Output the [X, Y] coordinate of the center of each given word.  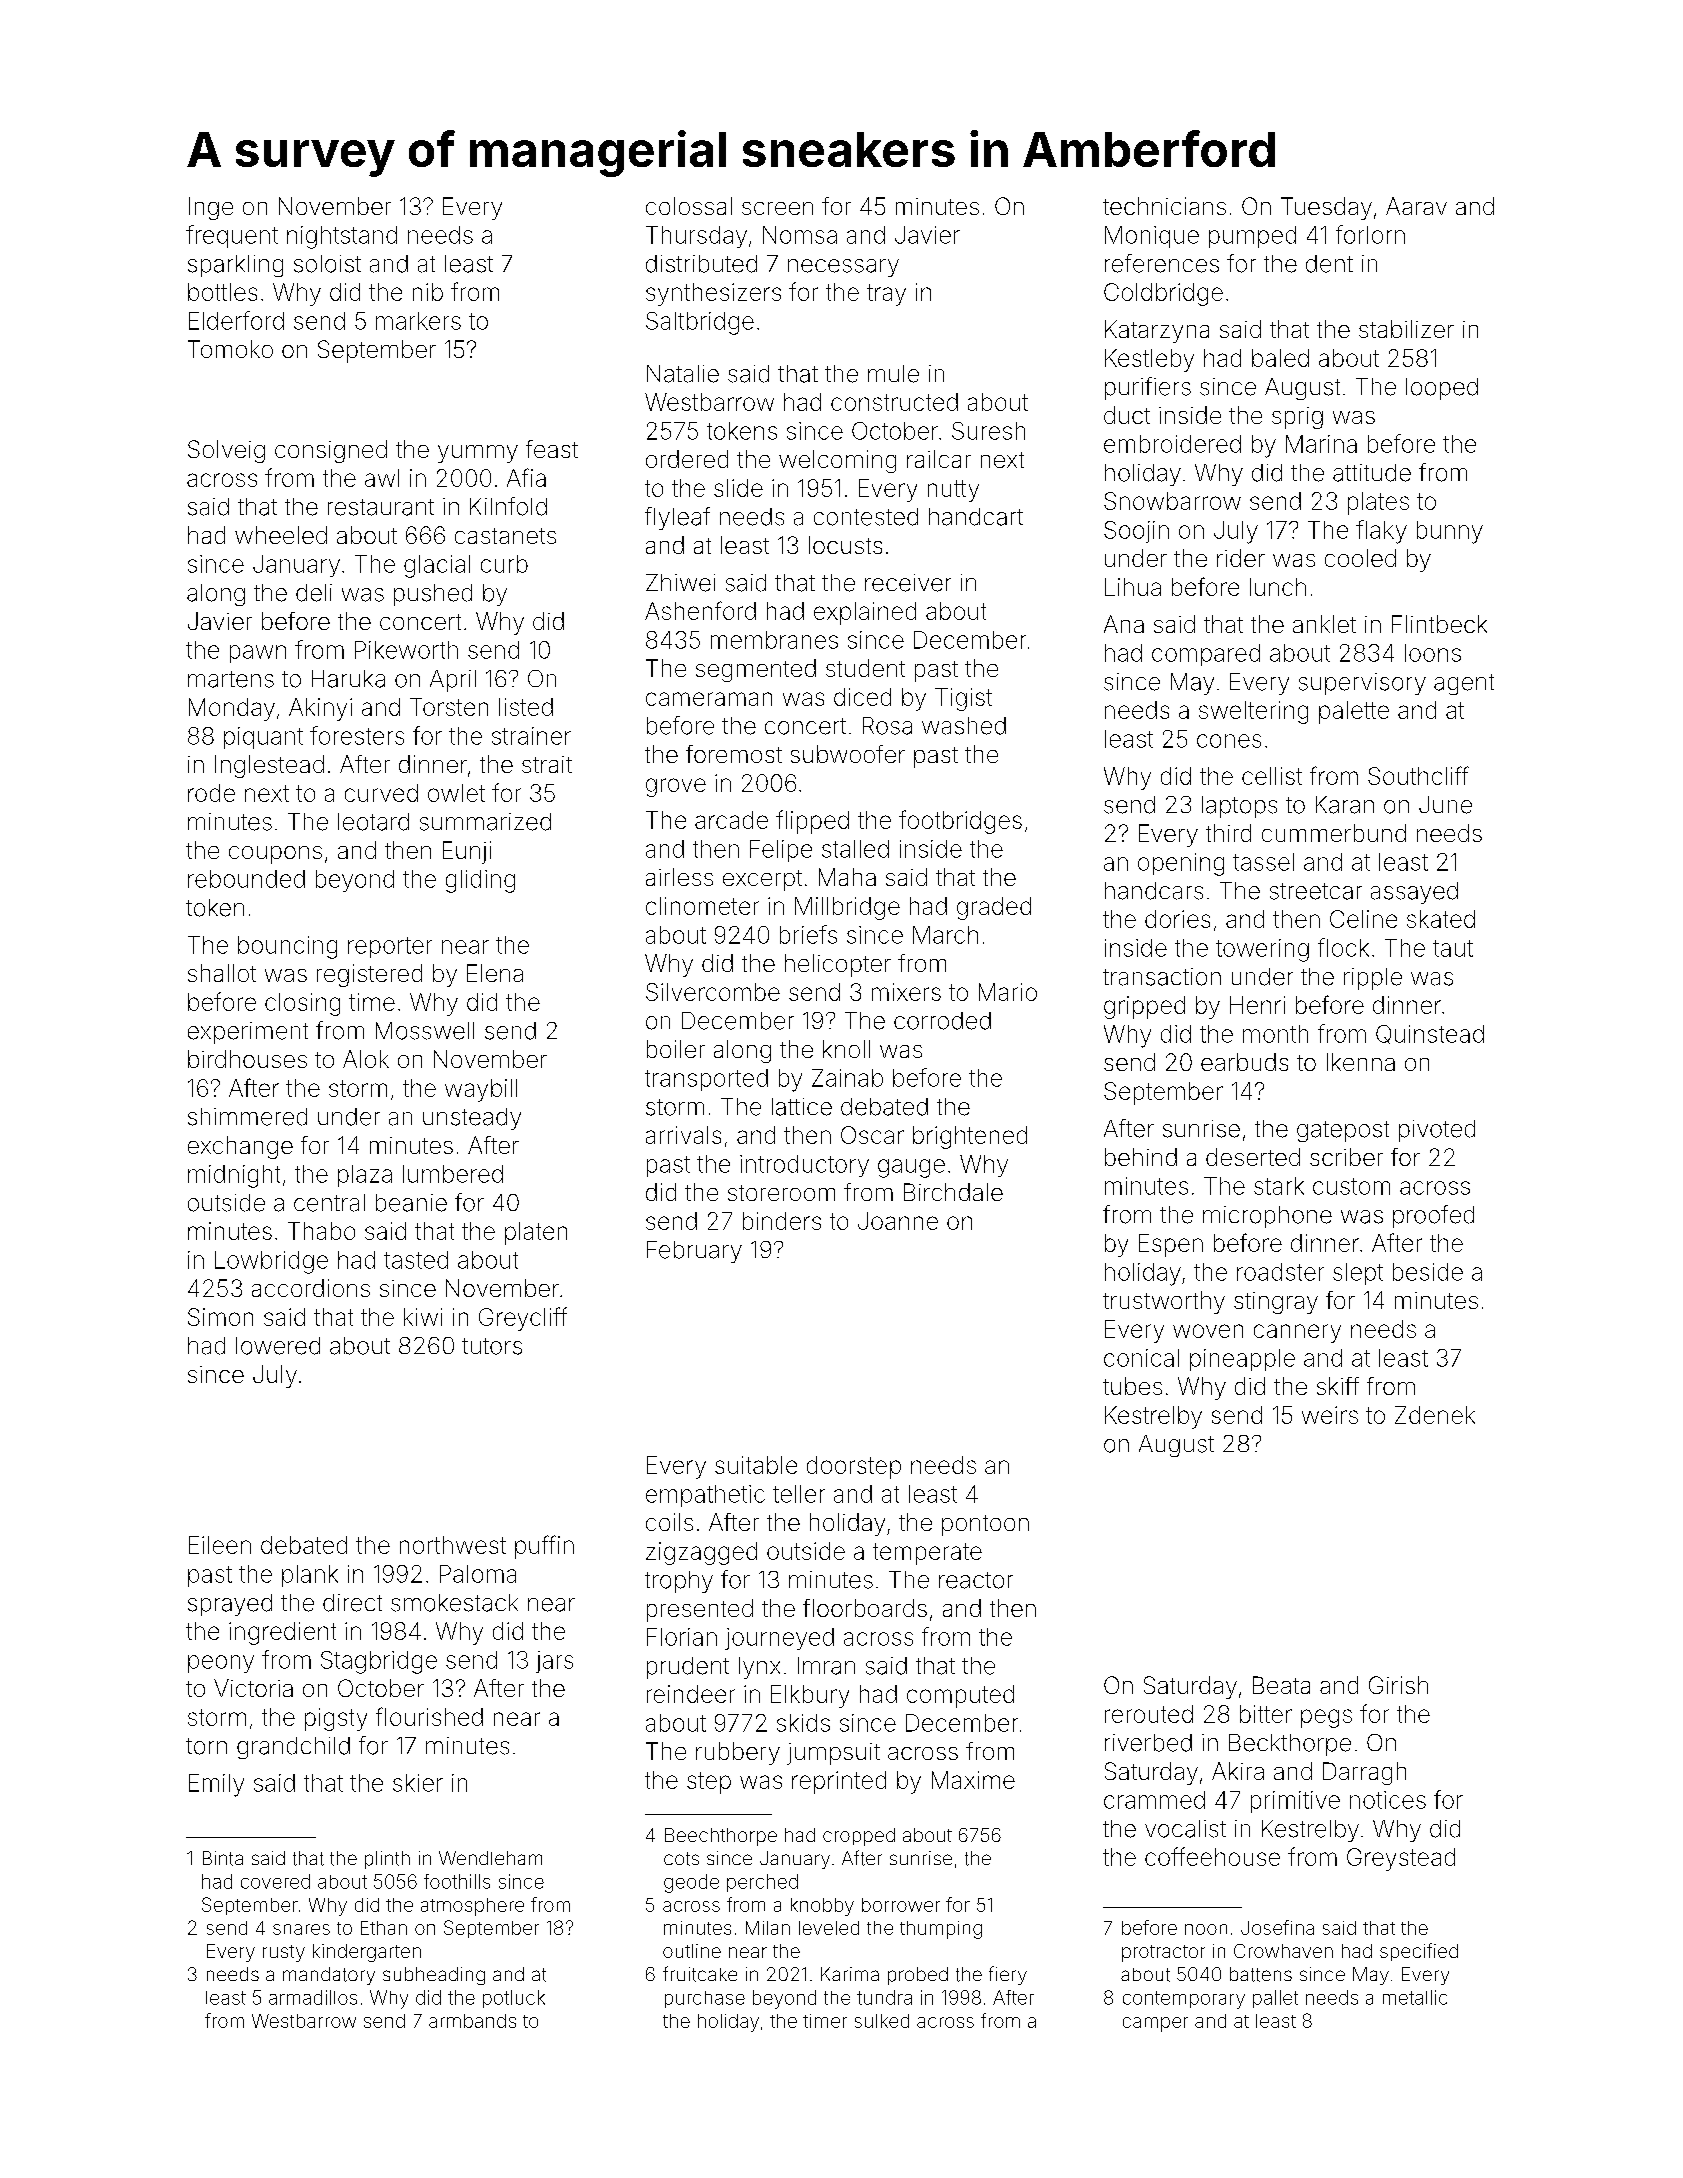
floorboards [865, 1608]
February [694, 1252]
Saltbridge [700, 323]
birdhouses [247, 1059]
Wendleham [490, 1858]
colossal [689, 206]
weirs [1330, 1415]
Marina [1321, 444]
